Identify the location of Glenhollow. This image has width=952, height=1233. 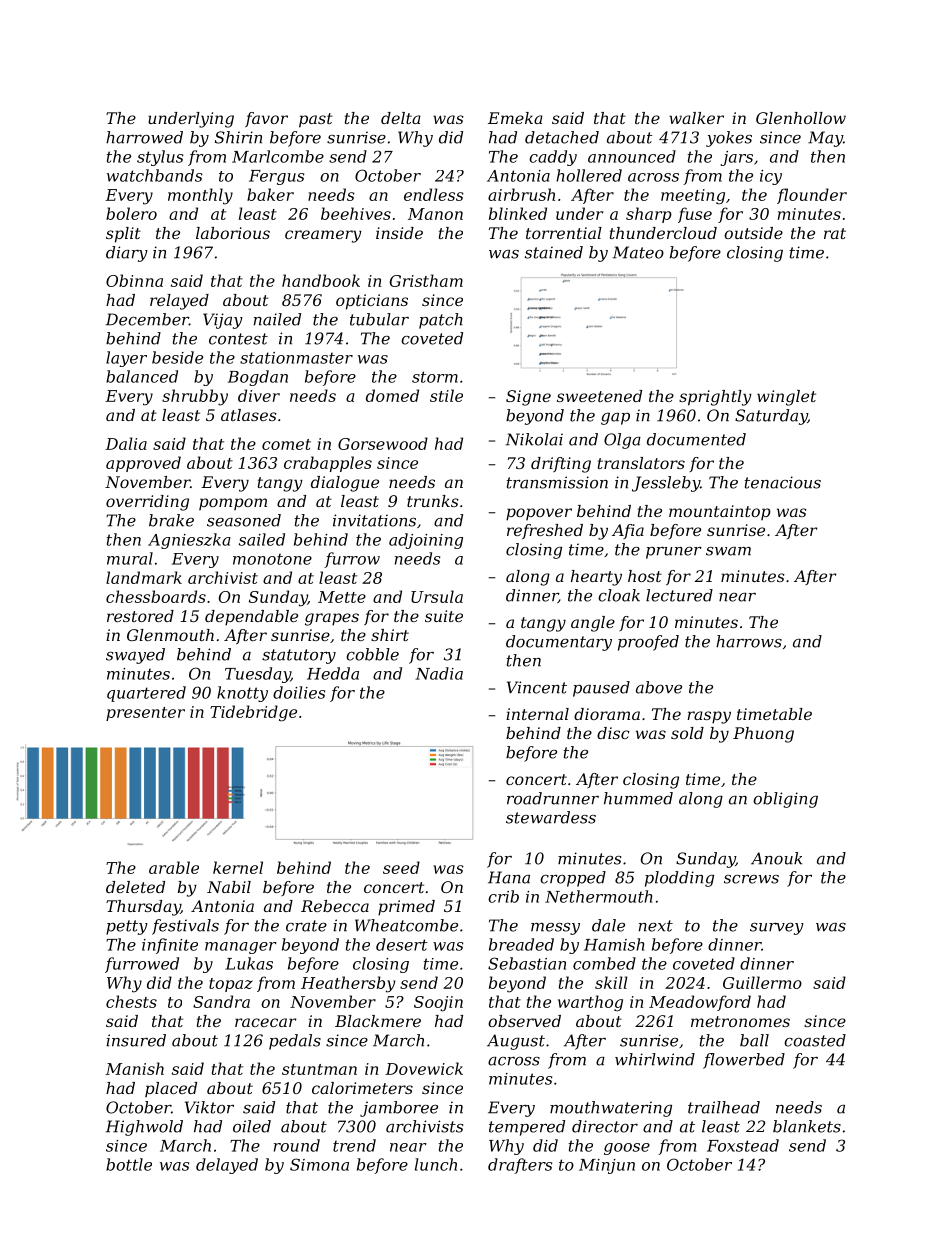
(801, 118).
